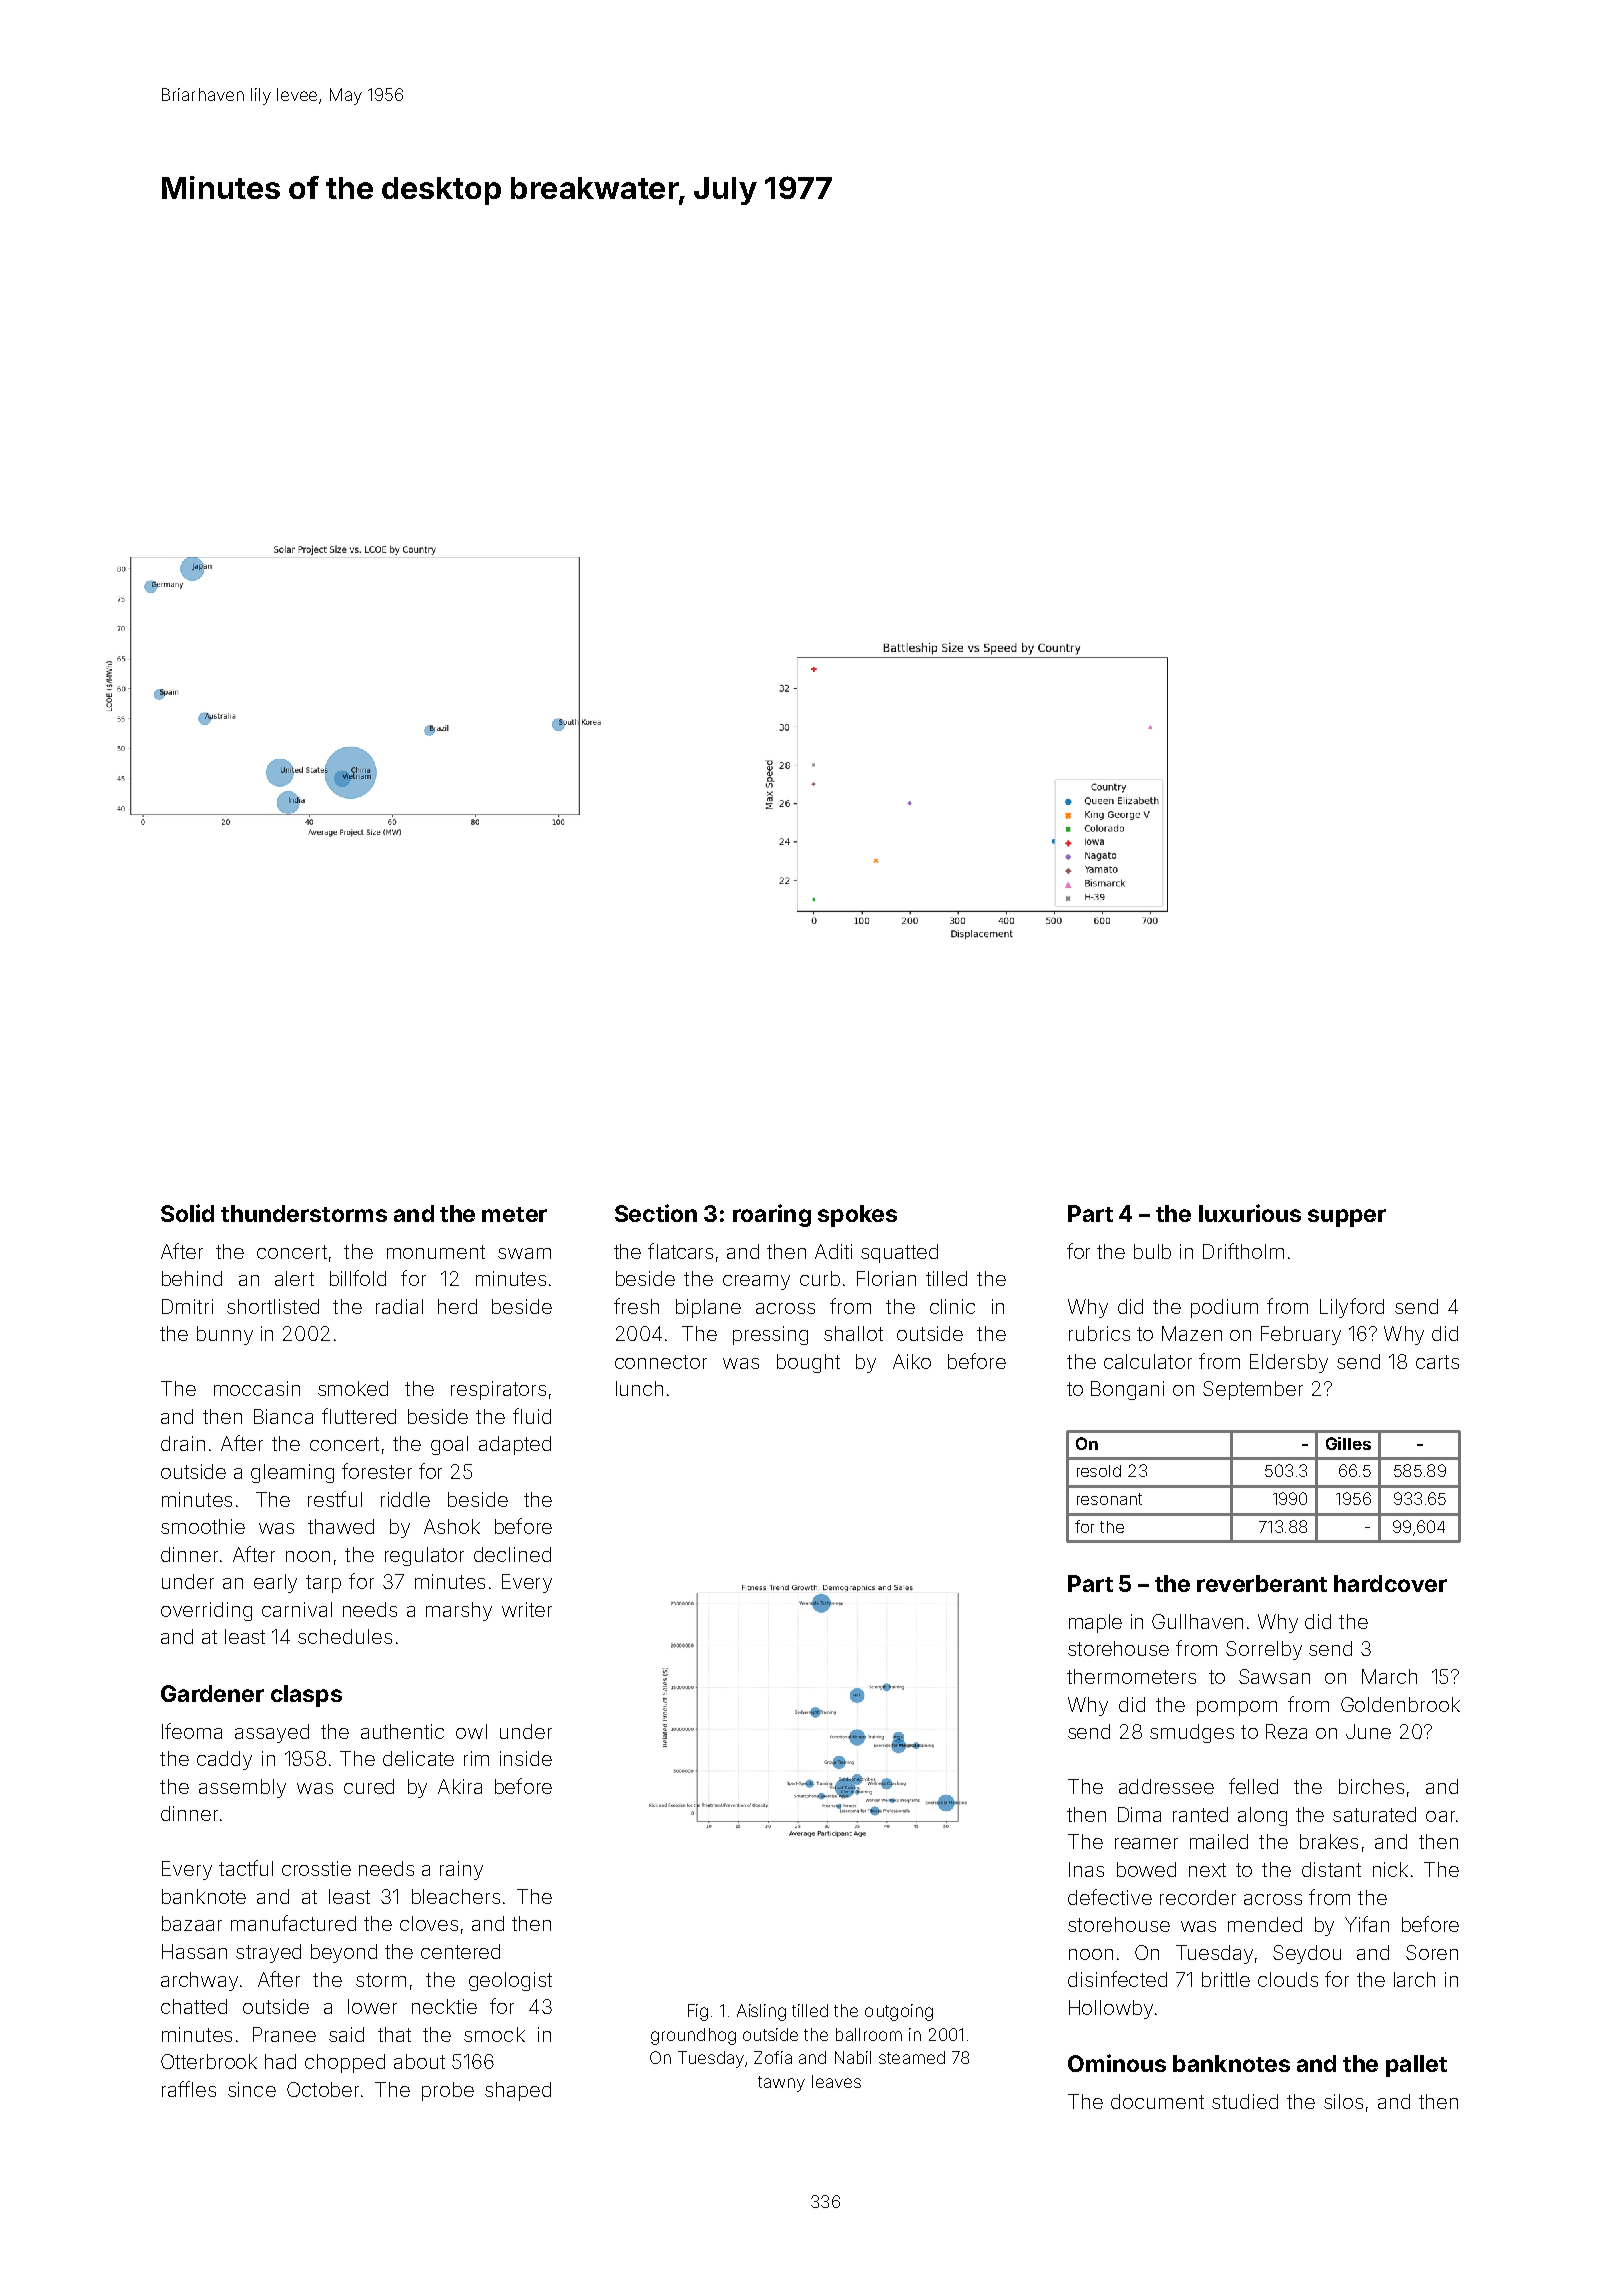 This screenshot has height=2292, width=1620. I want to click on groundhog, so click(693, 2036).
